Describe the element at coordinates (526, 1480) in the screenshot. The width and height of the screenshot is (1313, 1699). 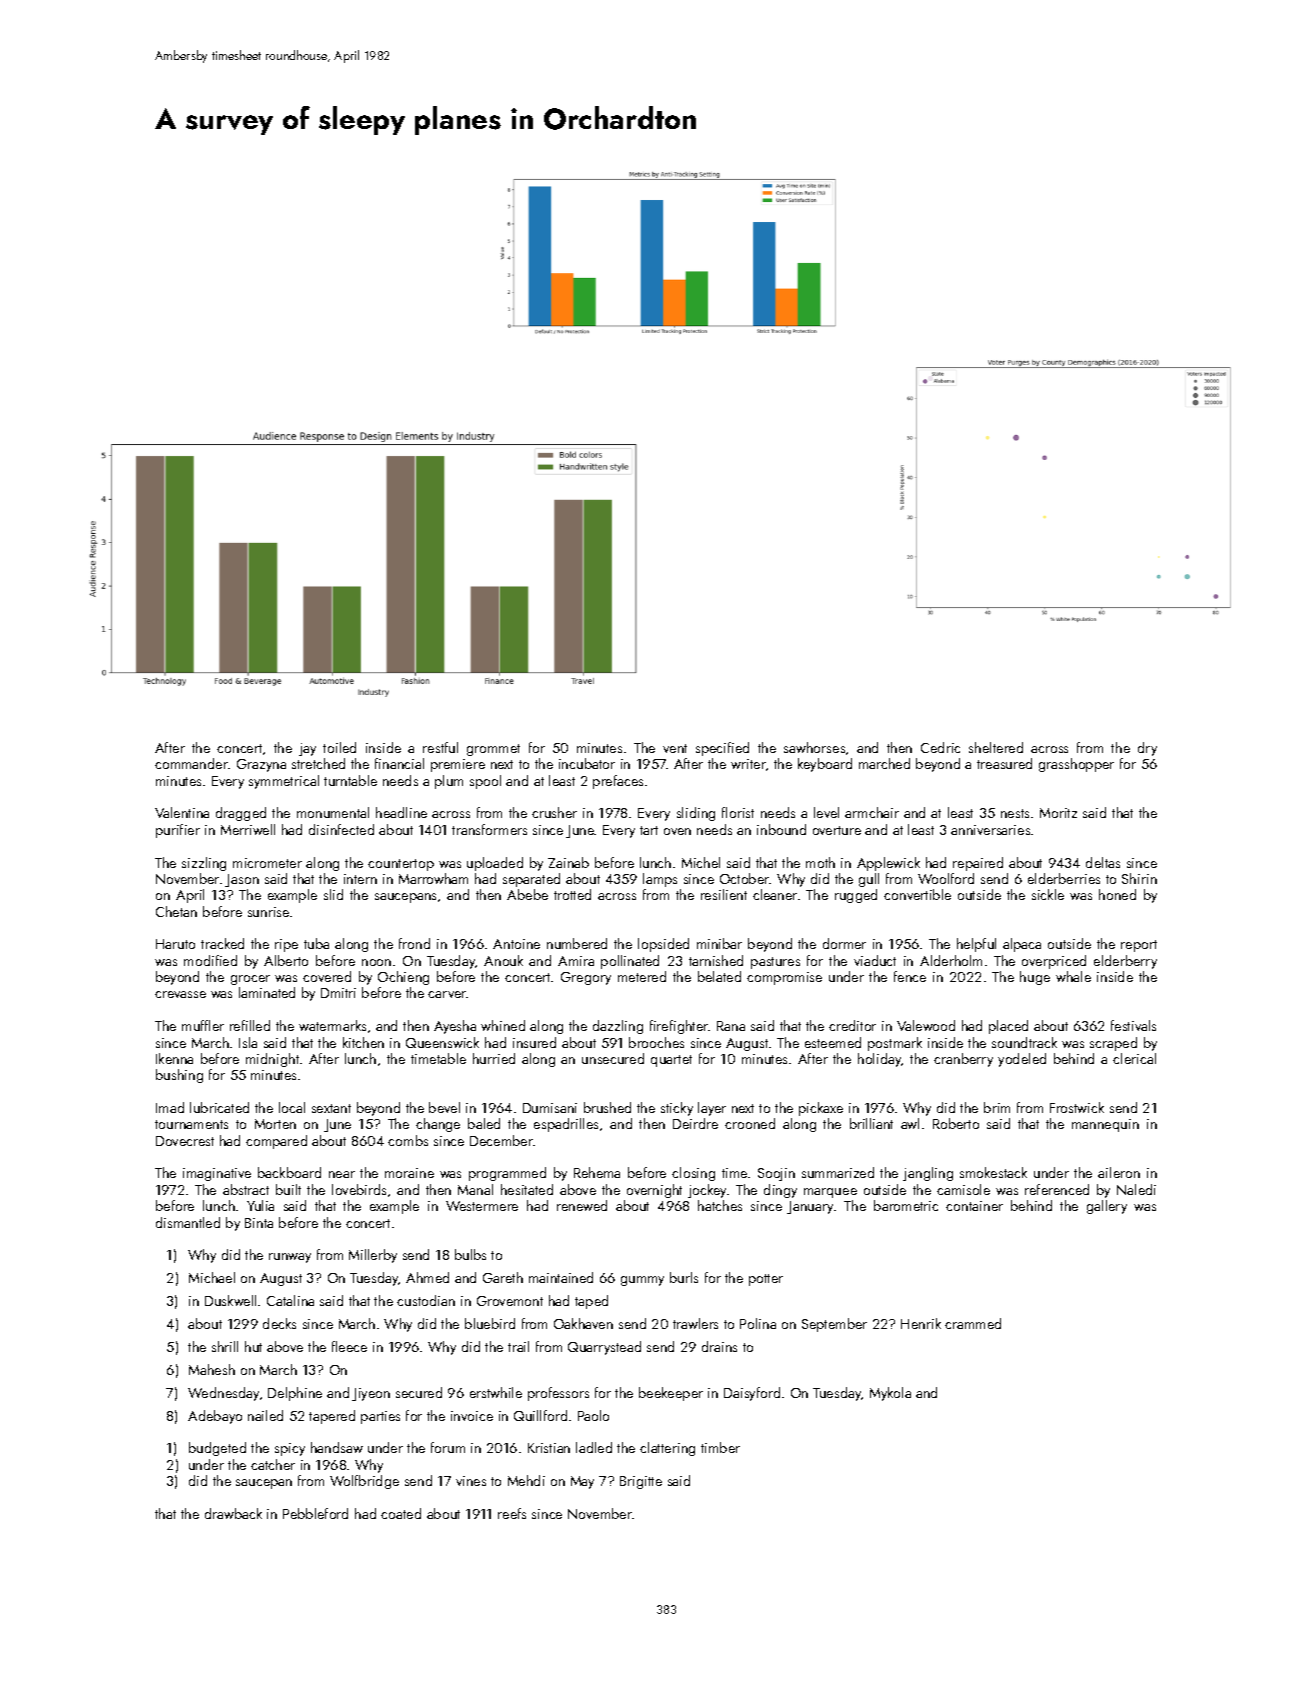
I see `Mehdi` at that location.
